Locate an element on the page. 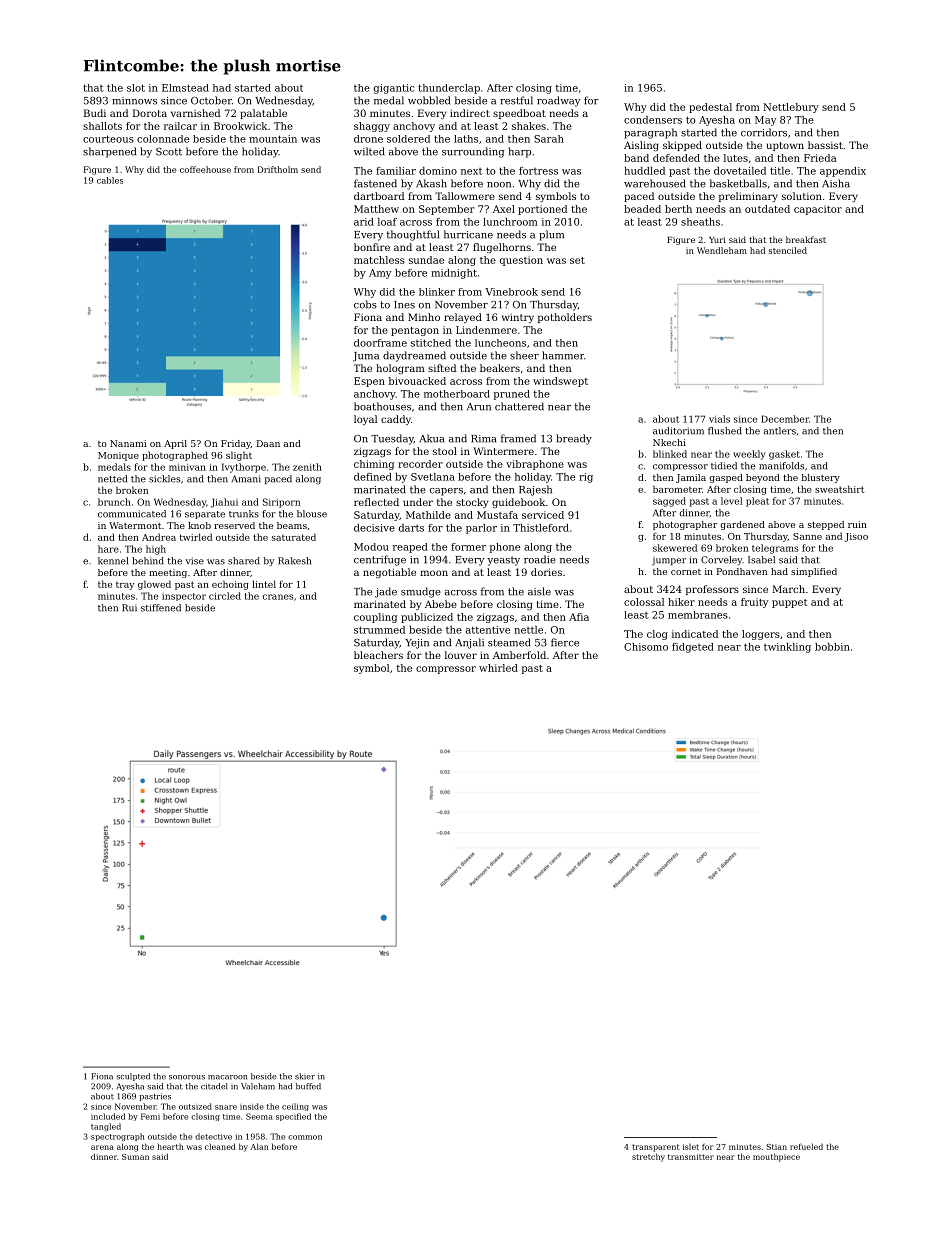 The image size is (952, 1233). Vinebrook is located at coordinates (511, 292).
